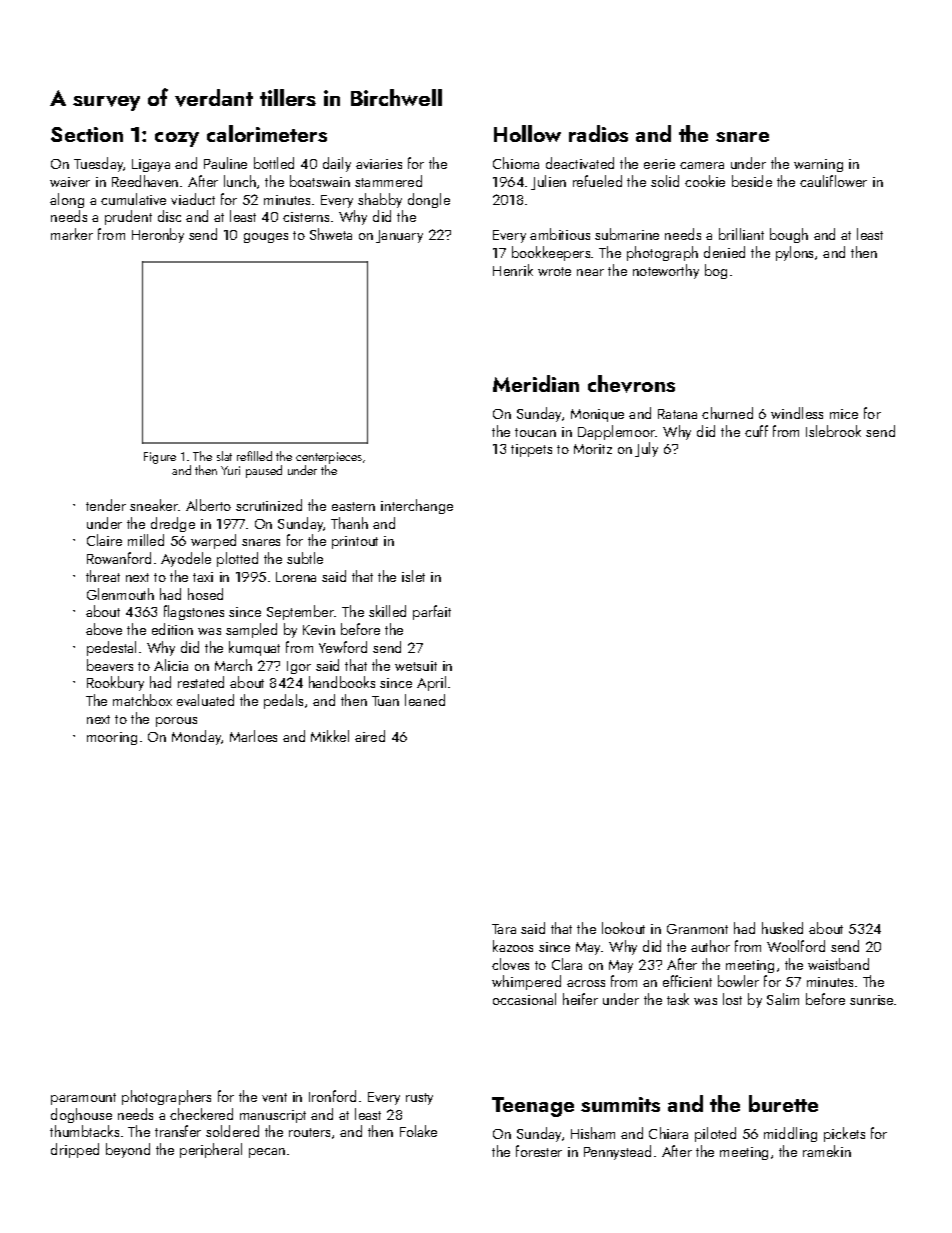 The height and width of the document is (1233, 952). What do you see at coordinates (233, 665) in the document?
I see `March` at bounding box center [233, 665].
